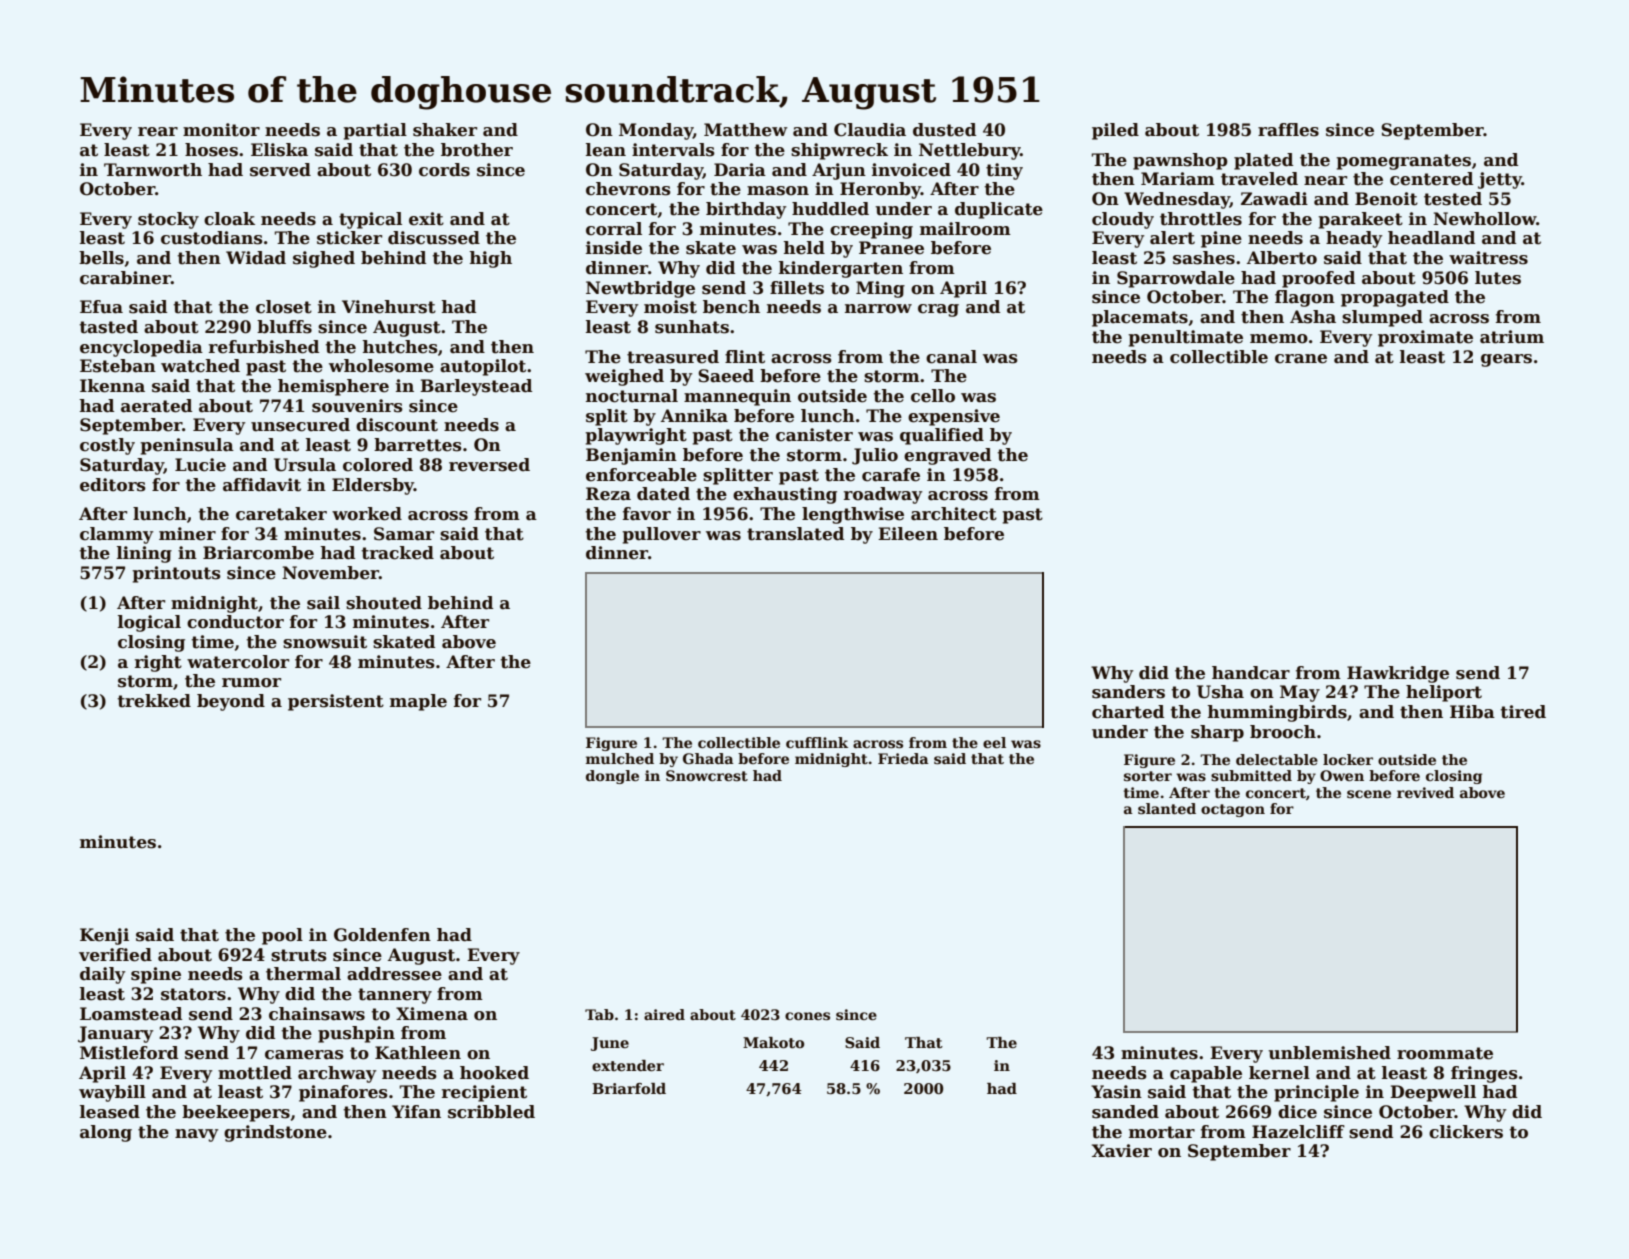  Describe the element at coordinates (1425, 792) in the screenshot. I see `revived` at that location.
